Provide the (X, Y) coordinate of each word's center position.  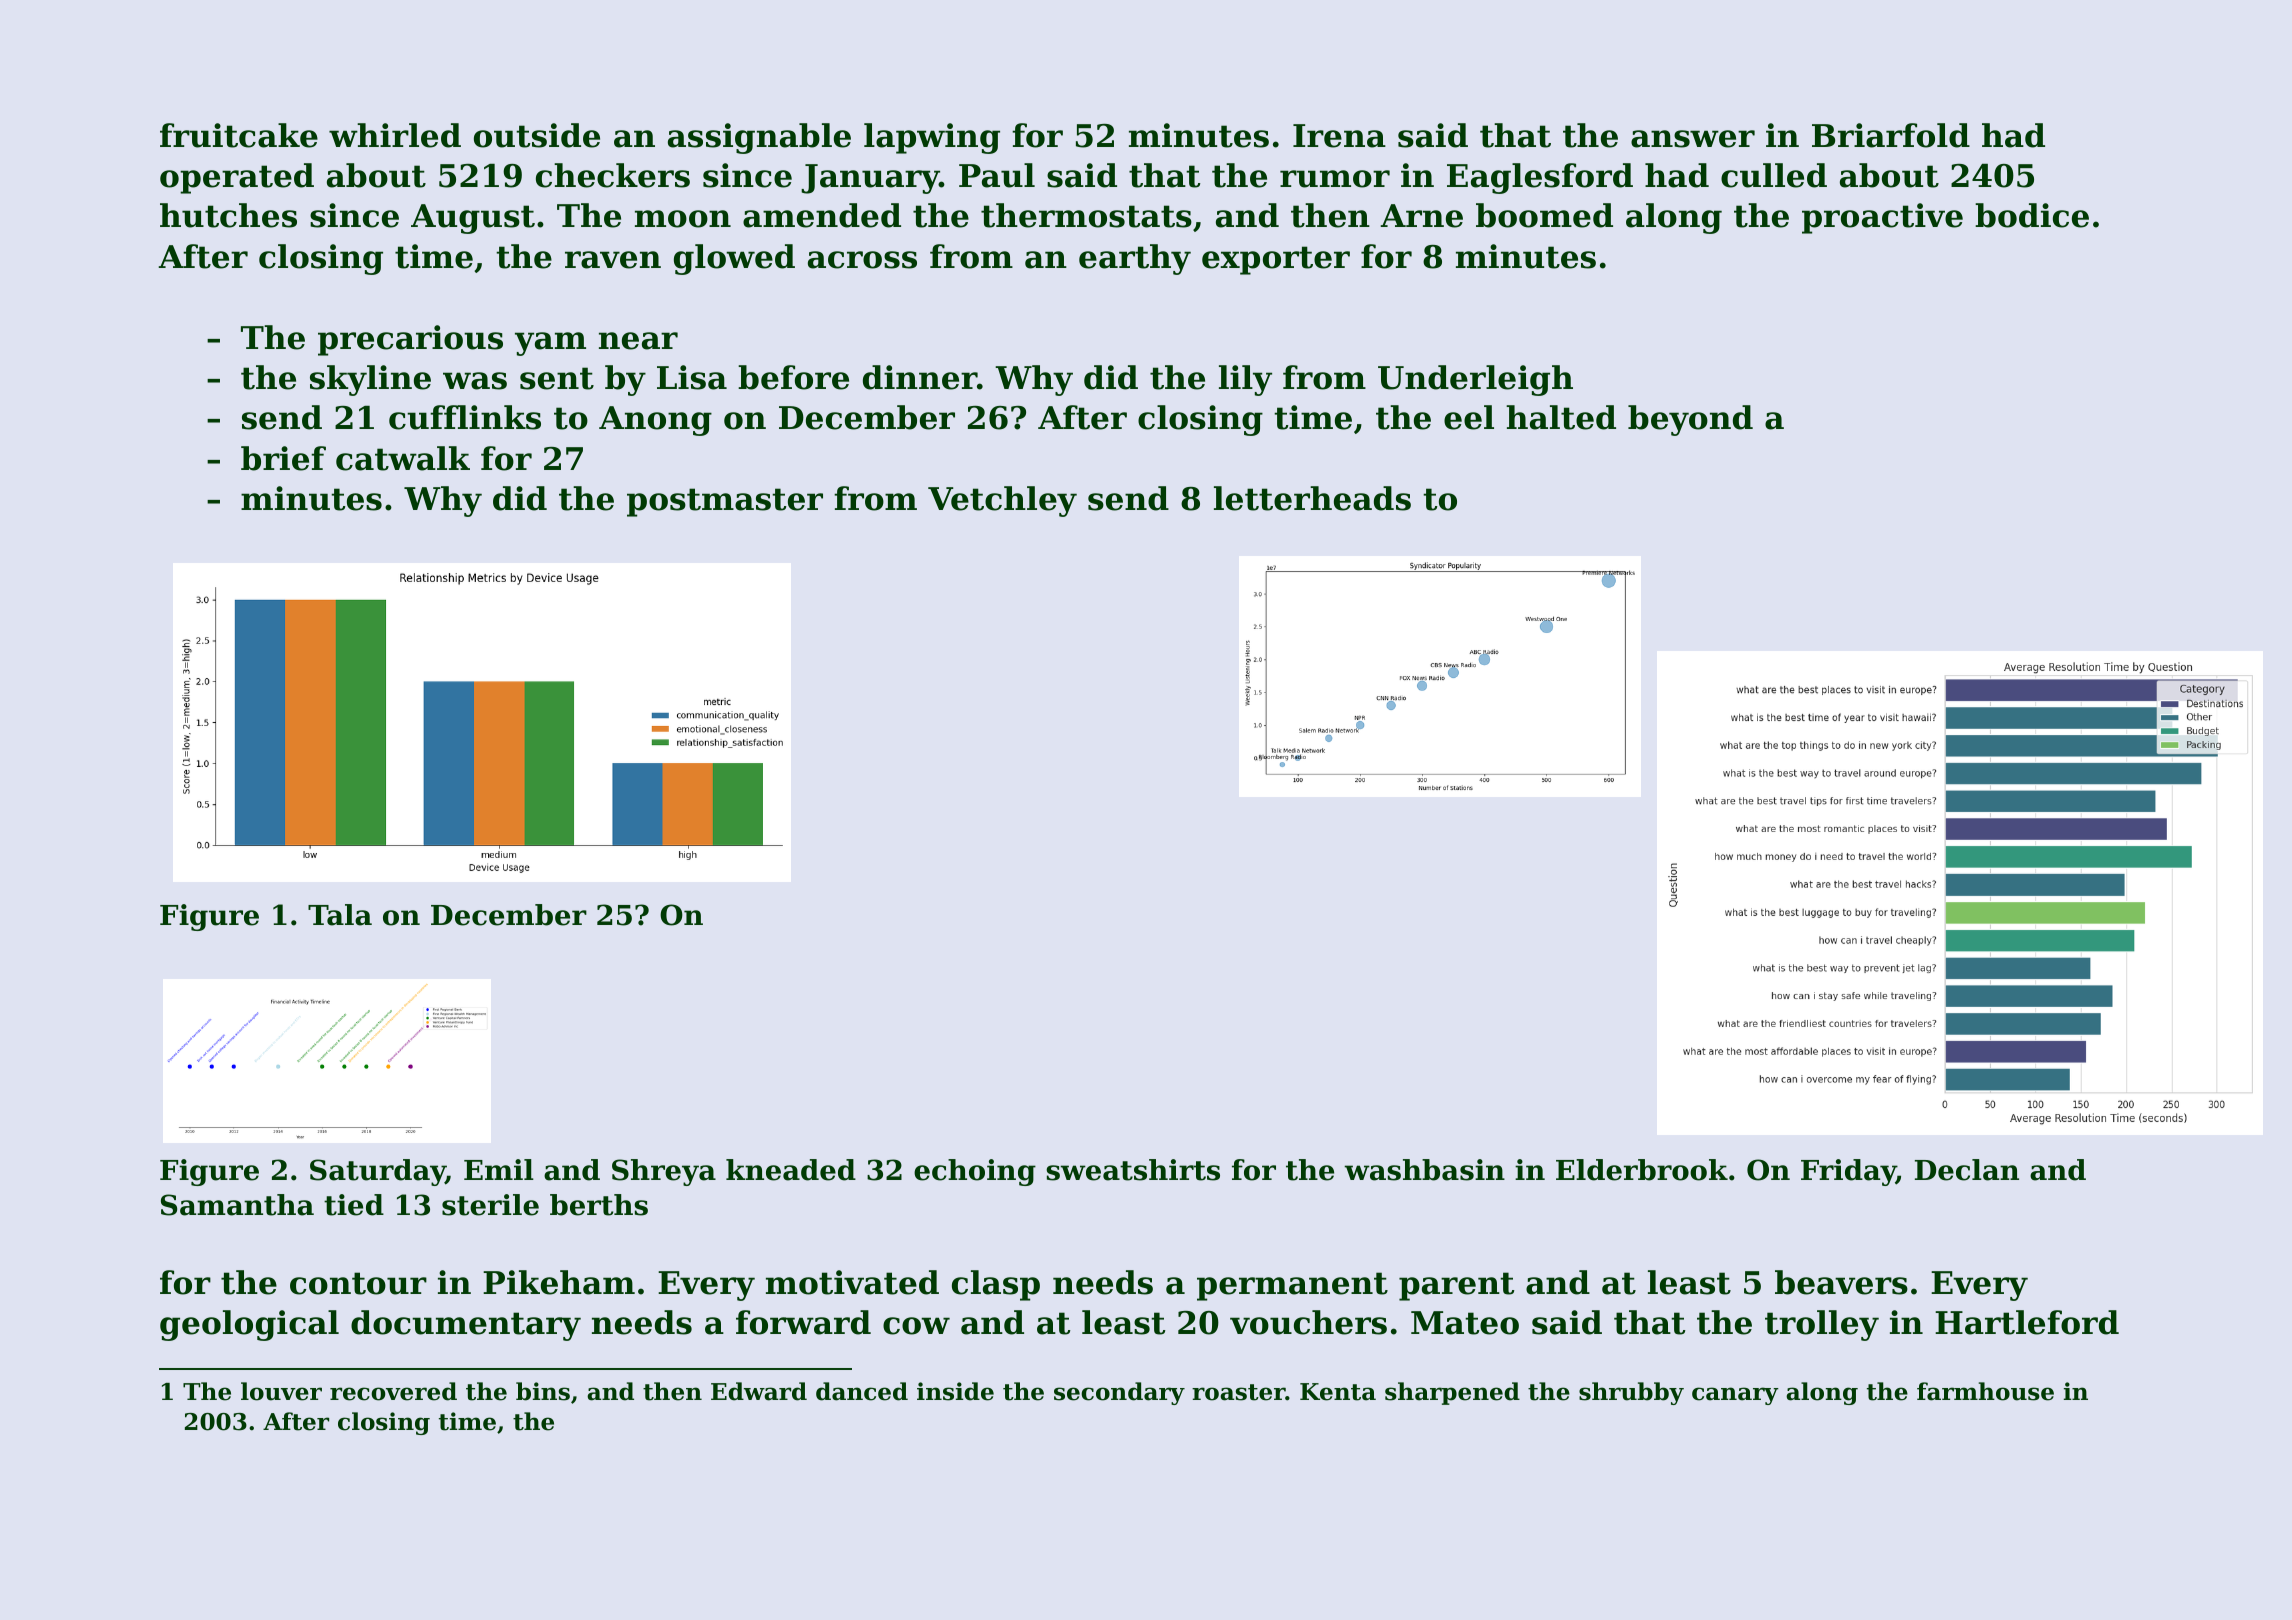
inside (955, 1391)
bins (543, 1391)
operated (237, 178)
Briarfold (1891, 135)
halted (1561, 417)
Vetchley (1002, 501)
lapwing (932, 138)
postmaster (725, 502)
